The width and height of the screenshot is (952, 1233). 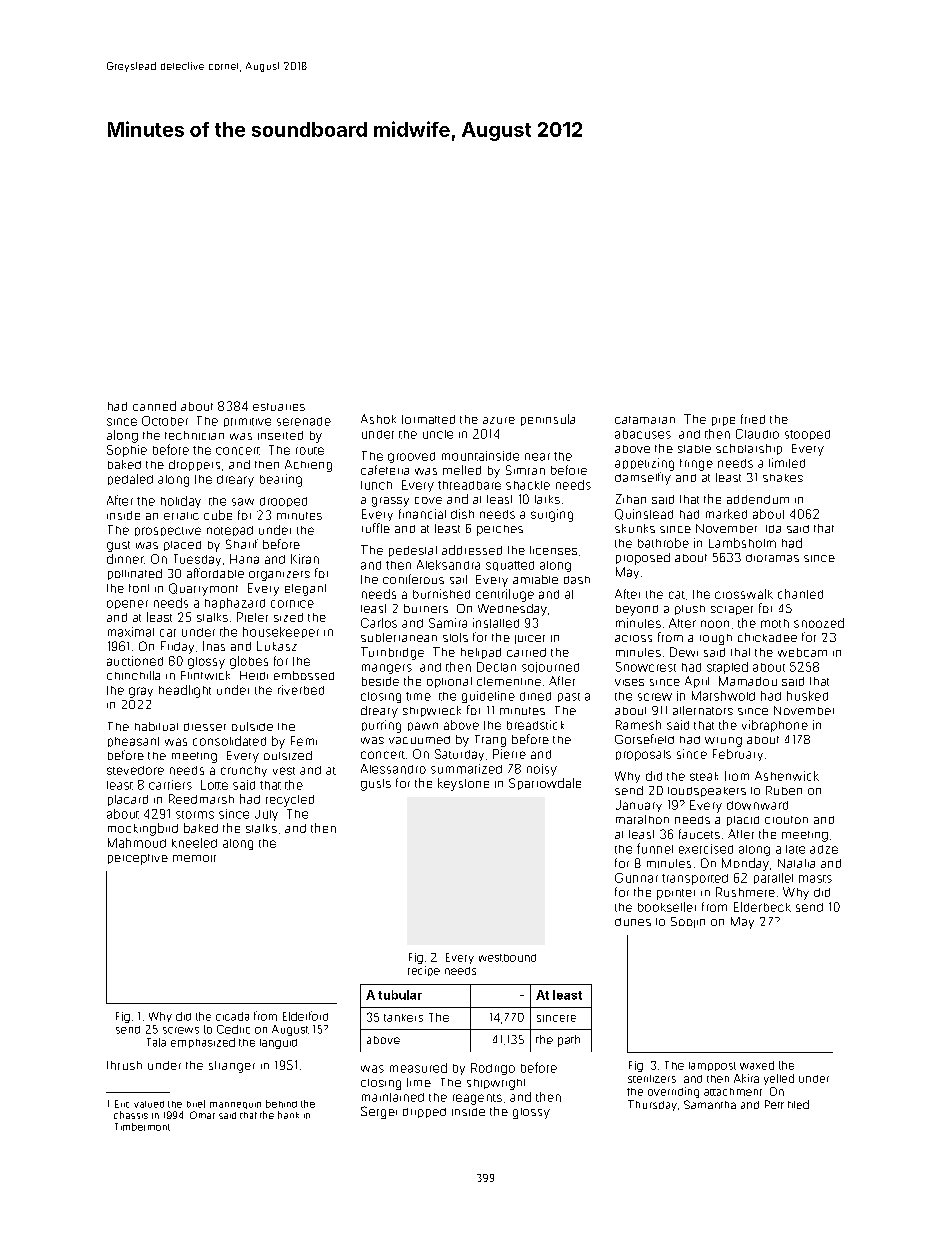 I want to click on fried, so click(x=753, y=419).
